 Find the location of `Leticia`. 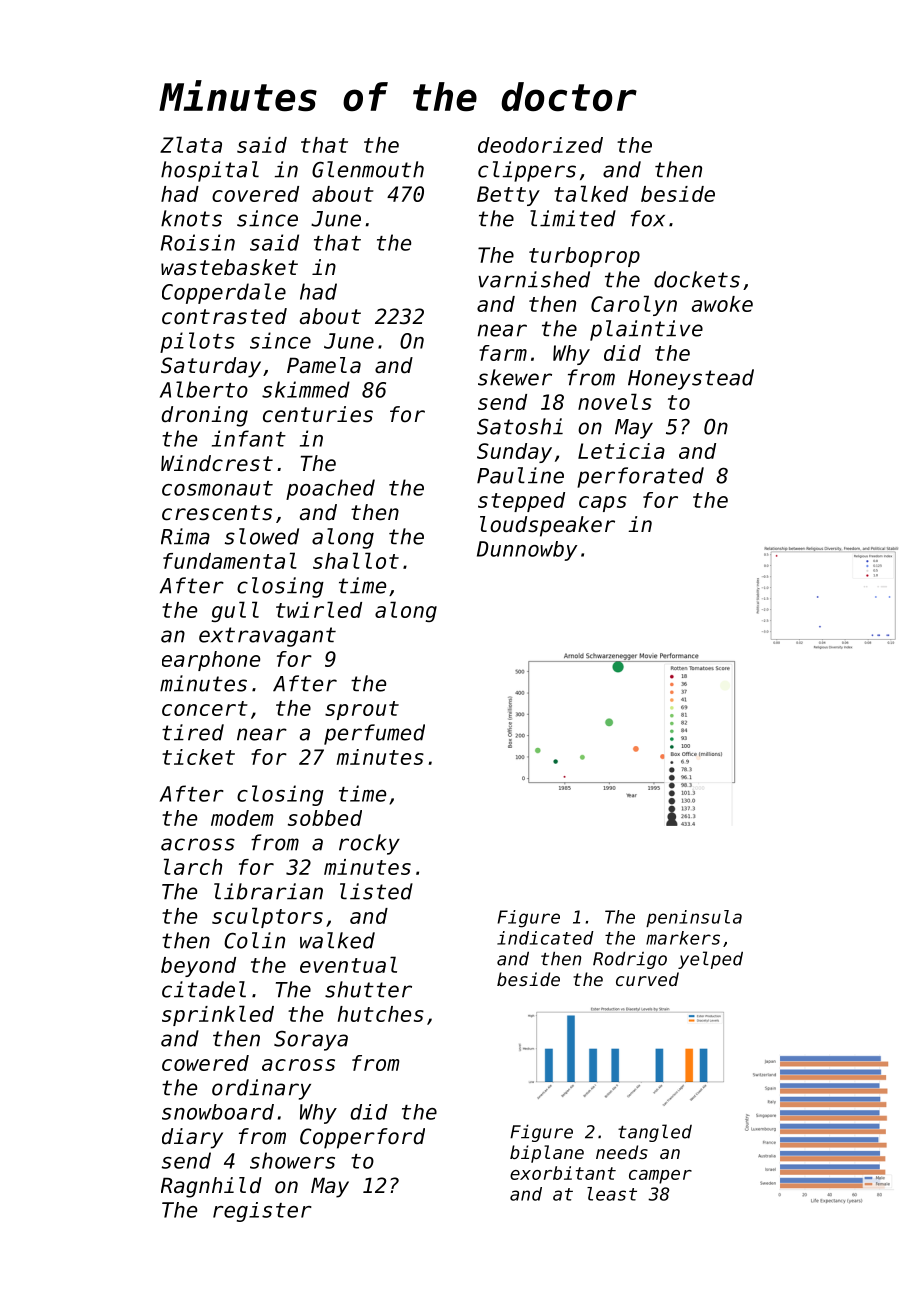

Leticia is located at coordinates (621, 451).
